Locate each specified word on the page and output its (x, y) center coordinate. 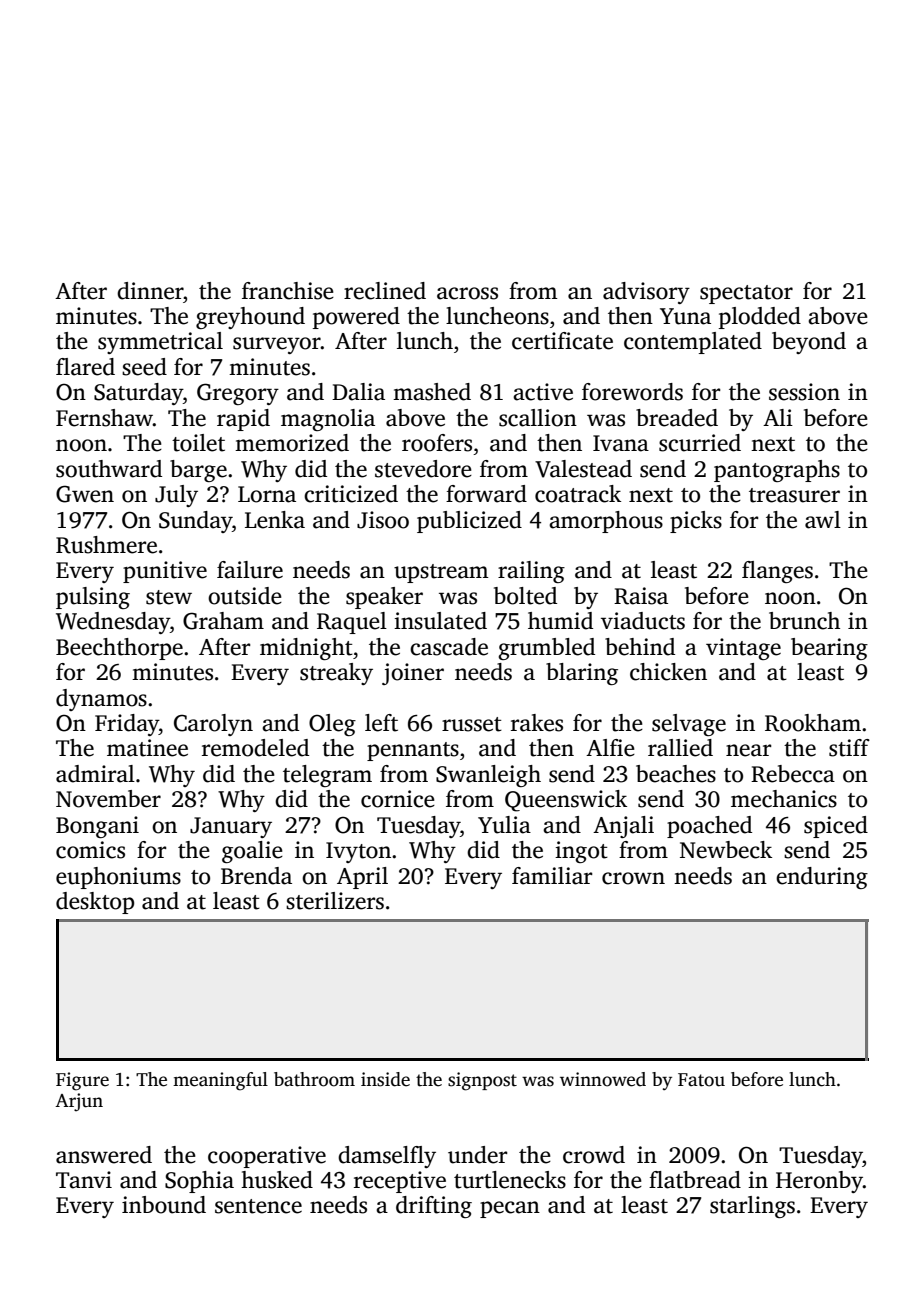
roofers (437, 443)
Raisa (641, 596)
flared (85, 367)
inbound (164, 1205)
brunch (804, 621)
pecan (510, 1209)
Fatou (701, 1080)
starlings (752, 1207)
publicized (469, 522)
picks (696, 522)
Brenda (256, 876)
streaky (336, 674)
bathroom (314, 1079)
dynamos (101, 700)
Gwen (85, 494)
